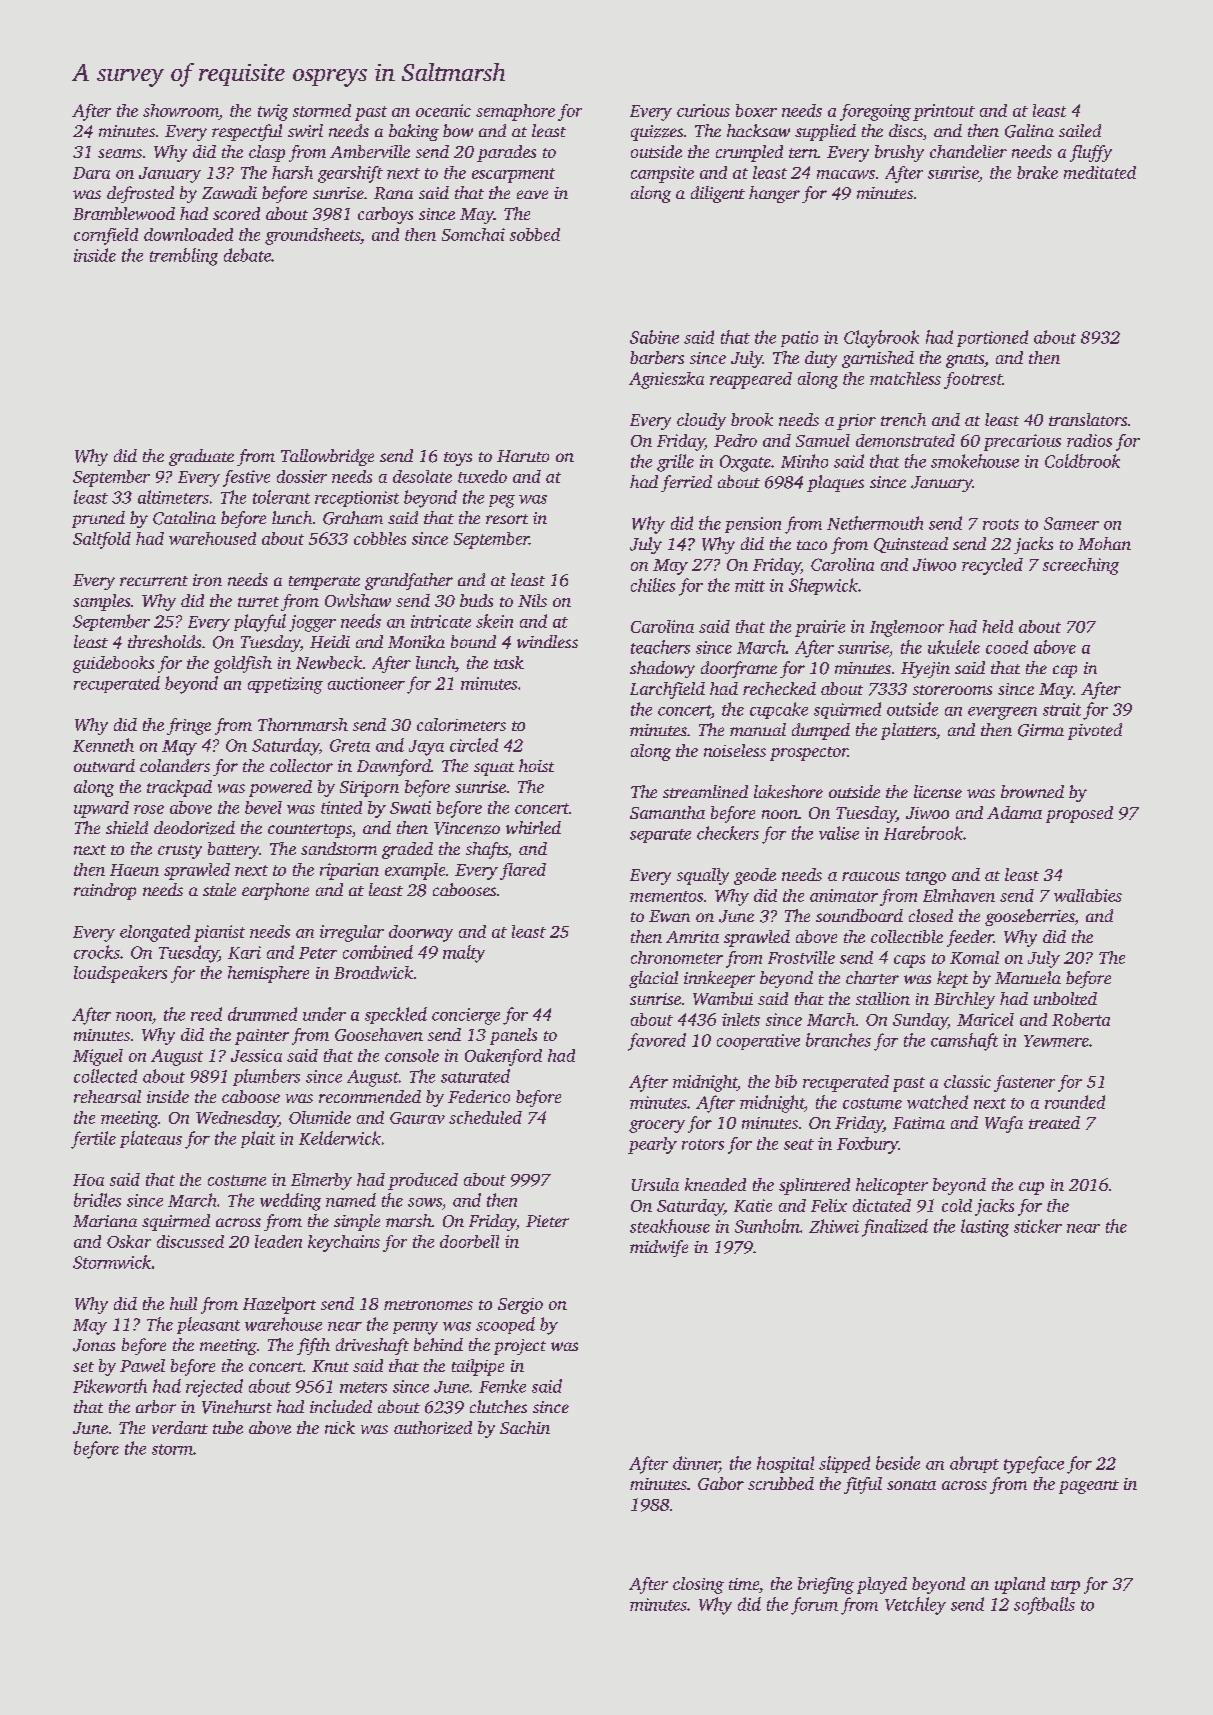 The width and height of the document is (1213, 1715). I want to click on reed, so click(206, 1014).
